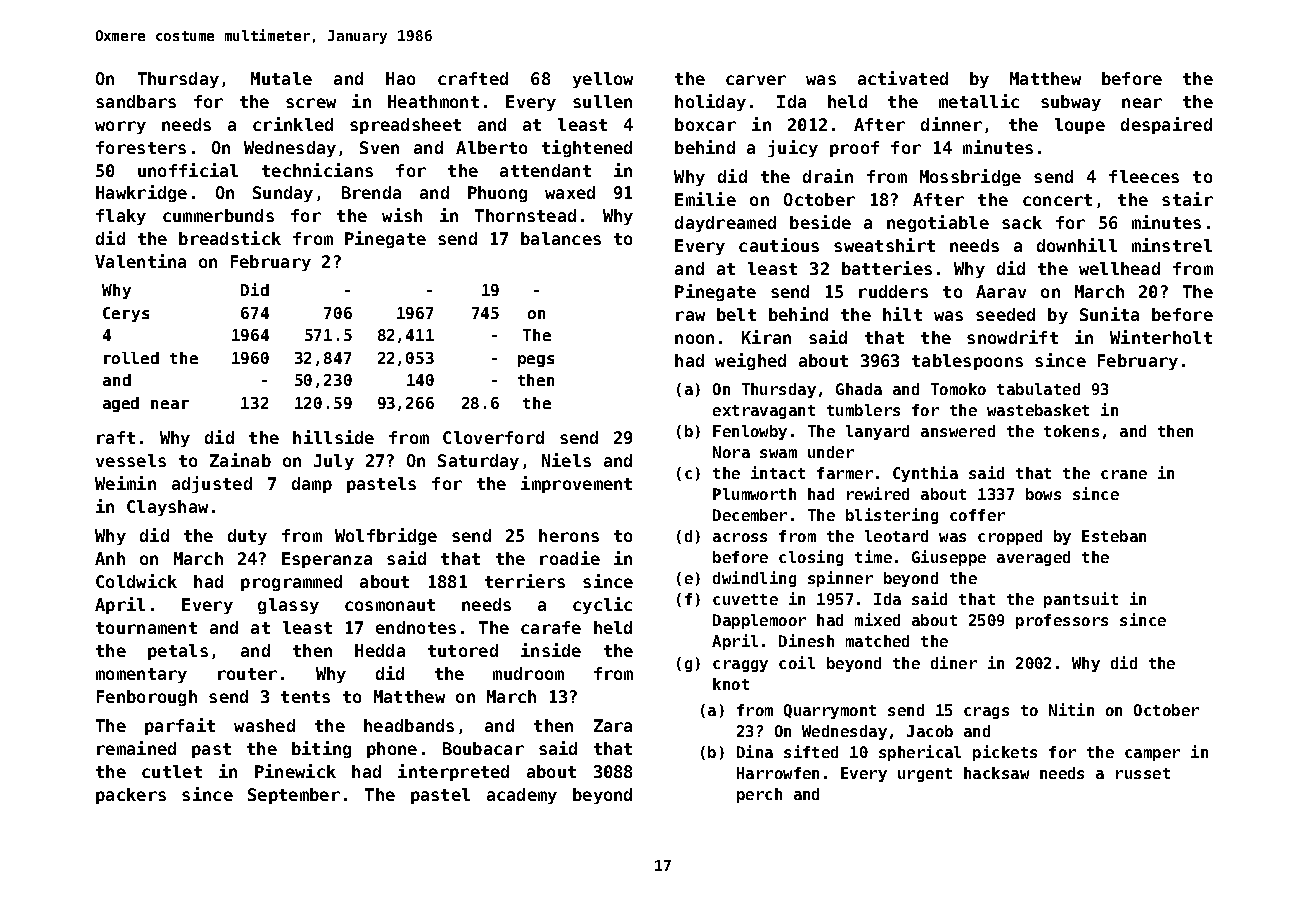 This document has height=924, width=1308. Describe the element at coordinates (1187, 199) in the document. I see `stair` at that location.
